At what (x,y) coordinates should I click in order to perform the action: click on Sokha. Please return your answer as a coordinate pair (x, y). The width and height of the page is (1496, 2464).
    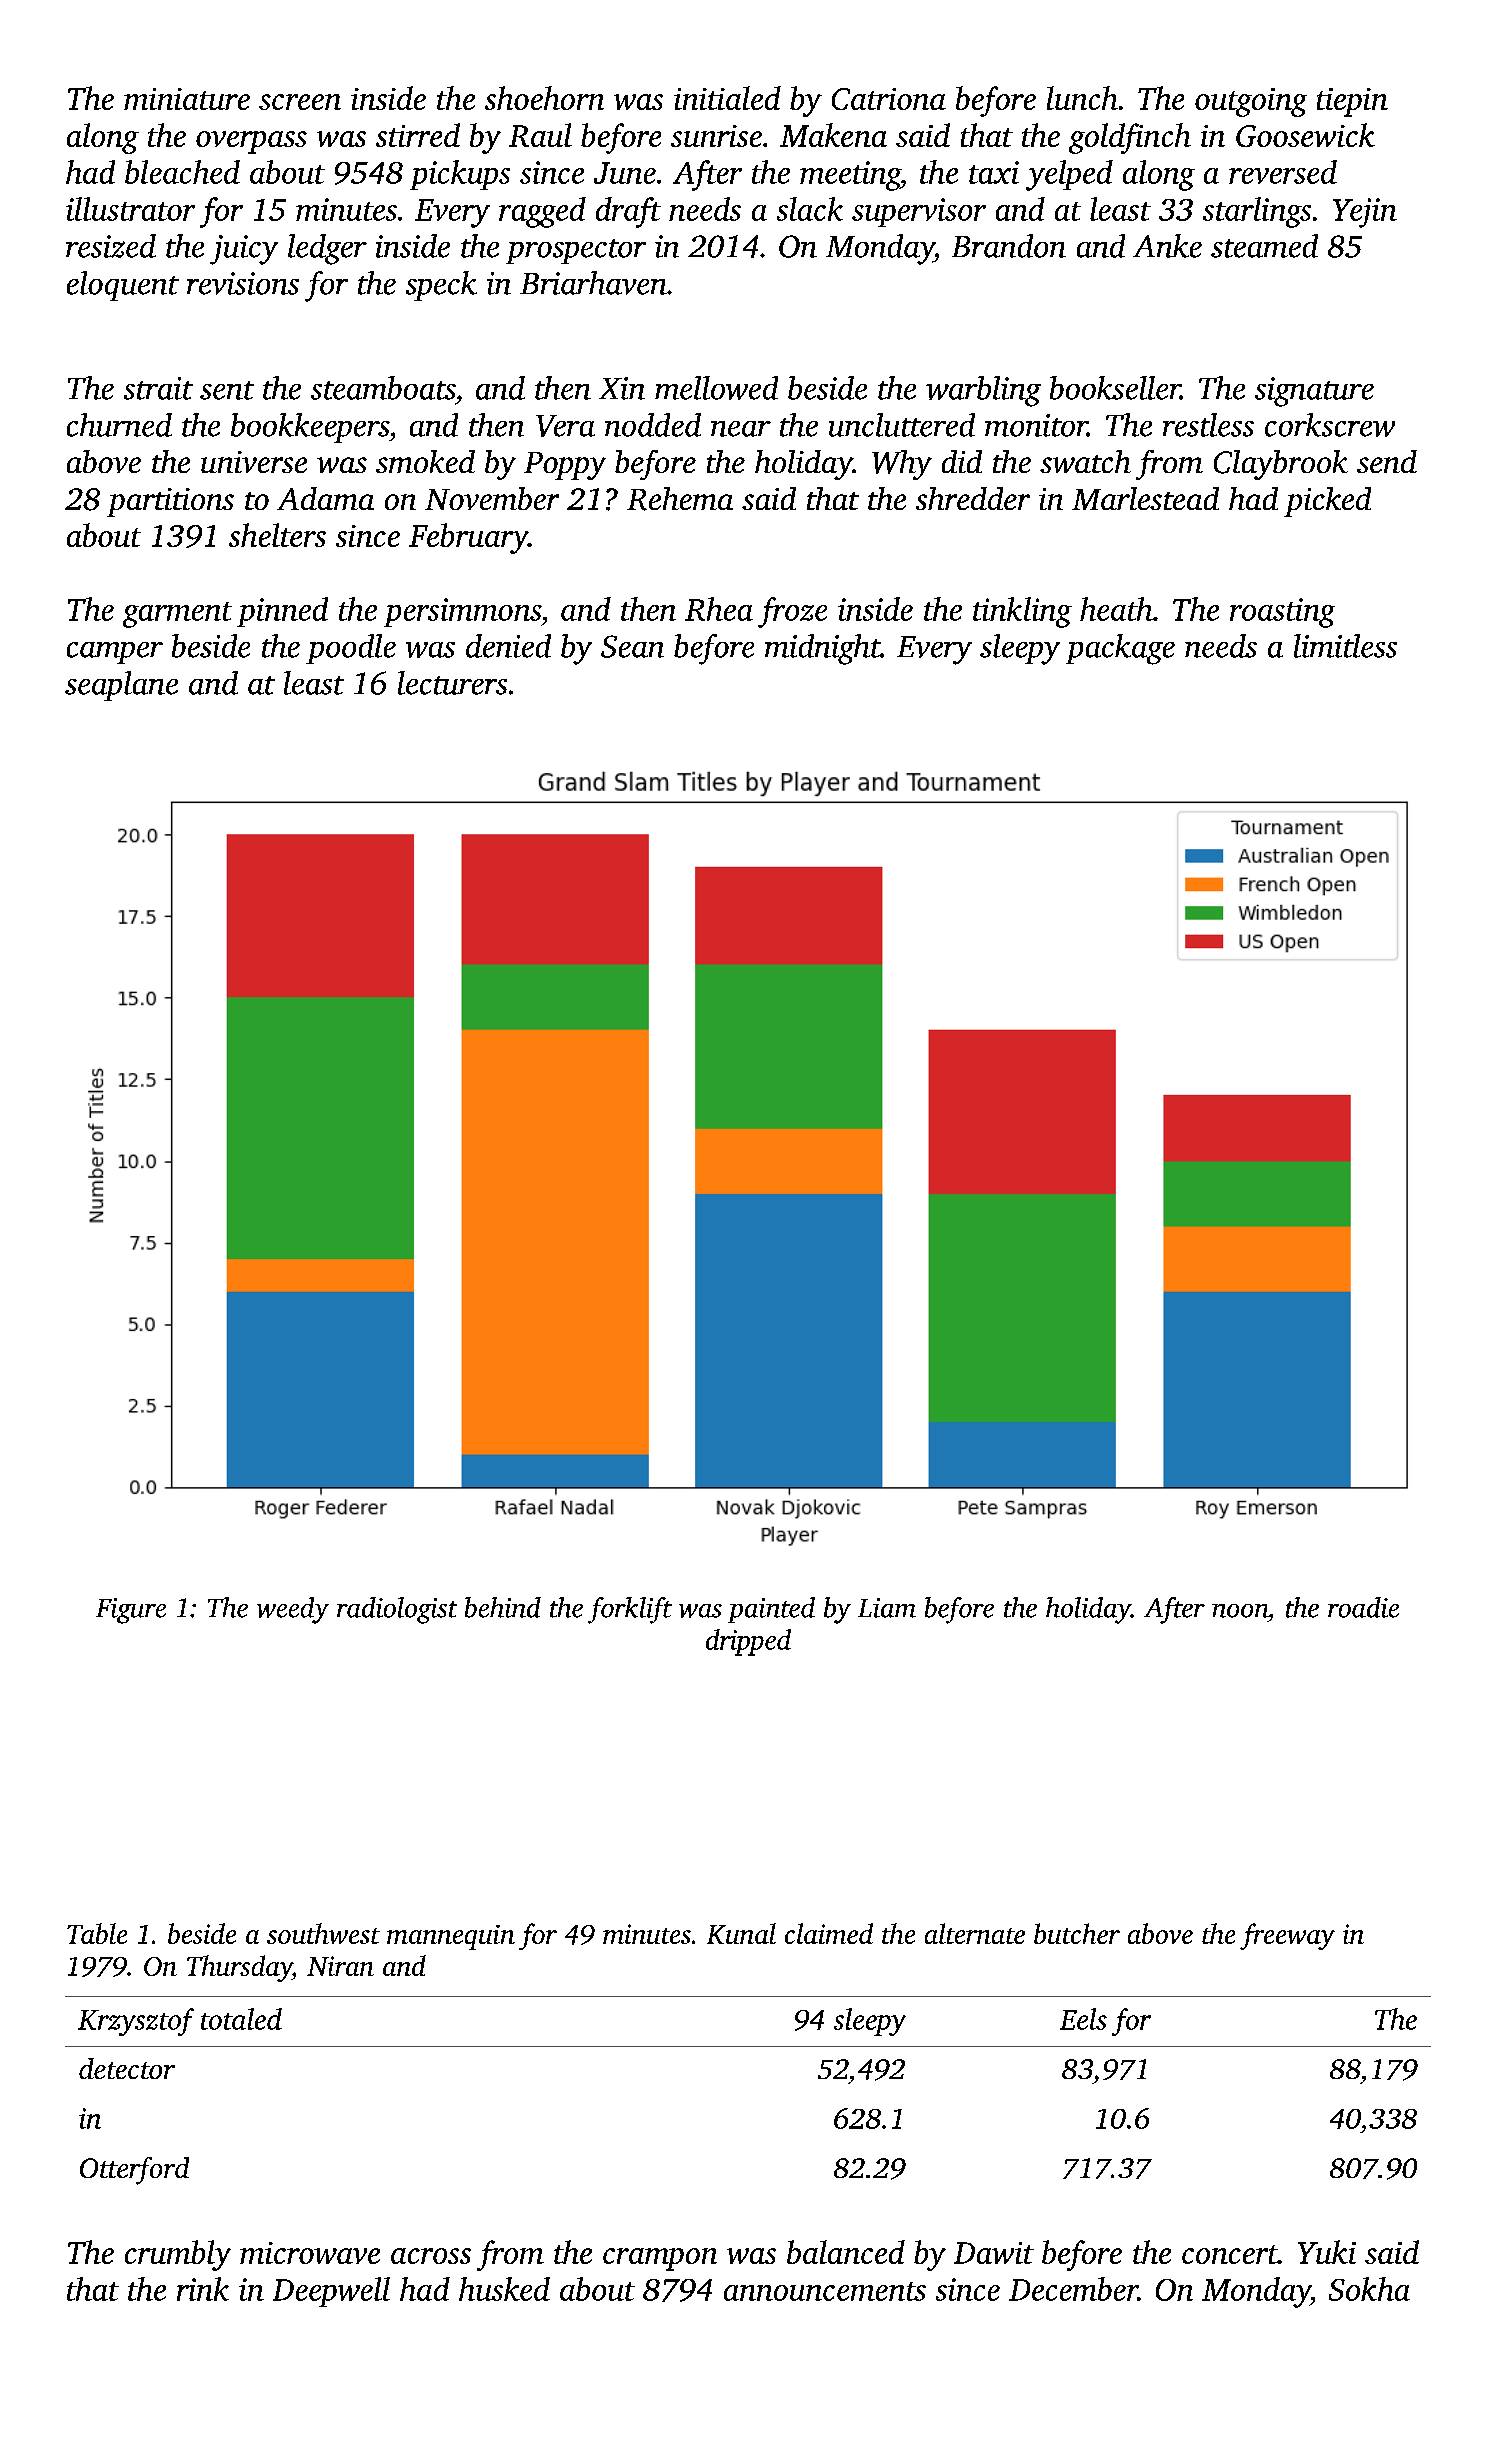
    Looking at the image, I should click on (1369, 2289).
